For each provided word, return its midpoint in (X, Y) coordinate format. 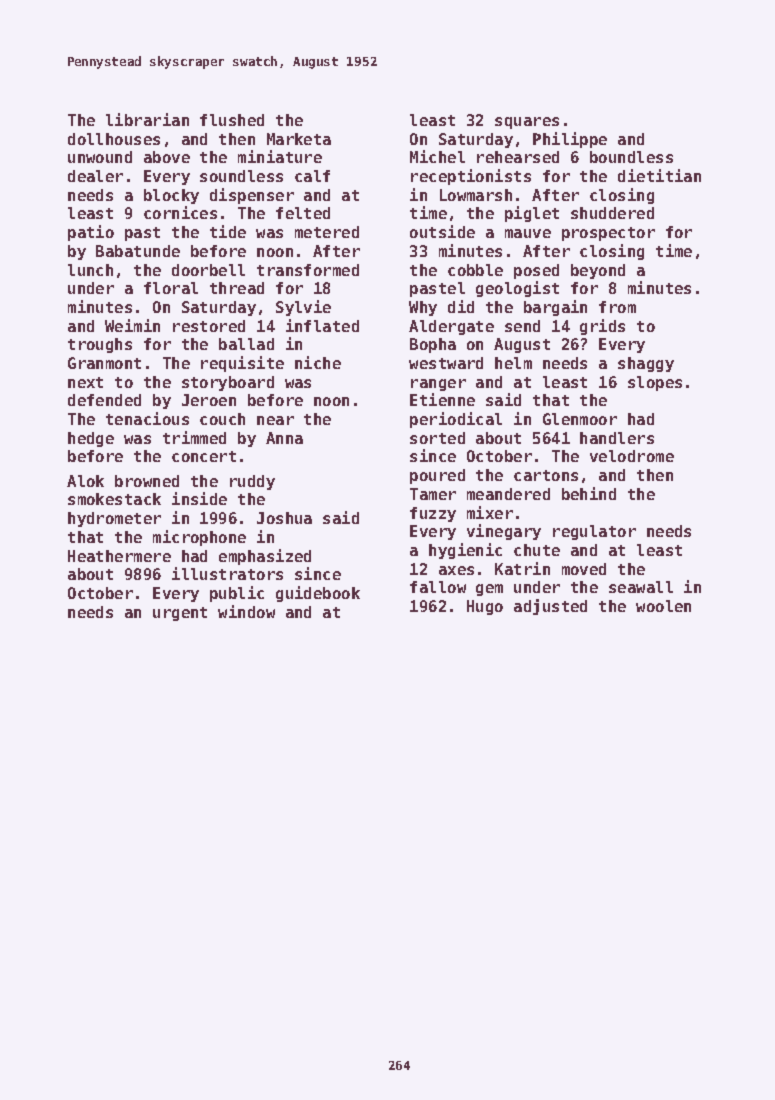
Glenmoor (580, 419)
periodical (456, 420)
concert (204, 456)
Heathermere (119, 556)
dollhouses (114, 139)
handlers (617, 438)
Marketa (299, 139)
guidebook (318, 594)
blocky (171, 196)
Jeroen (209, 400)
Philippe (570, 140)
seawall (641, 587)
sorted (437, 438)
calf (312, 176)
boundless (631, 157)
